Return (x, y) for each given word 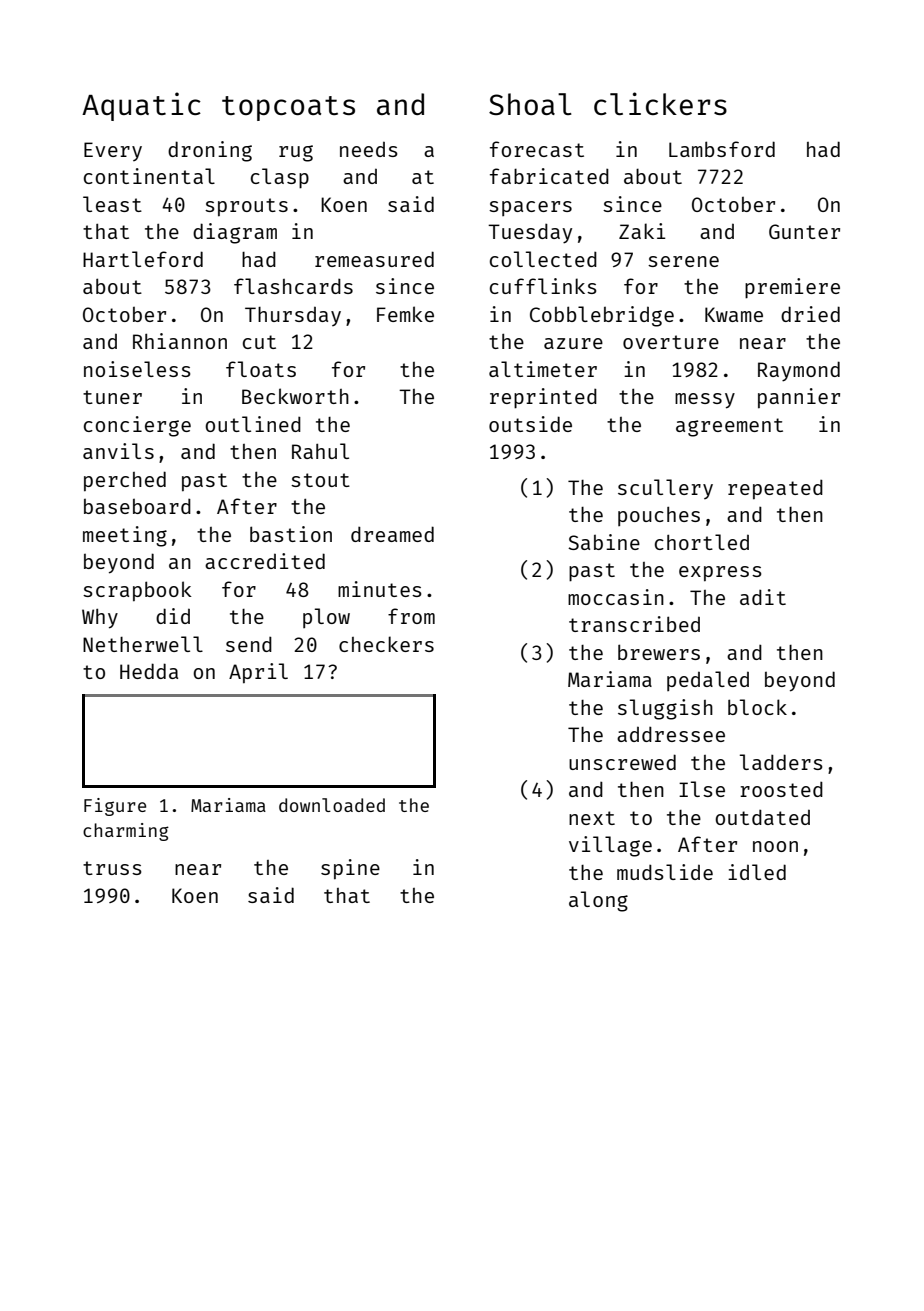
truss (112, 868)
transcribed (634, 624)
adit (763, 597)
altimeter (543, 369)
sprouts (246, 207)
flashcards (293, 286)
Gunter (804, 231)
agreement (729, 427)
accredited (265, 561)
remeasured (374, 259)
